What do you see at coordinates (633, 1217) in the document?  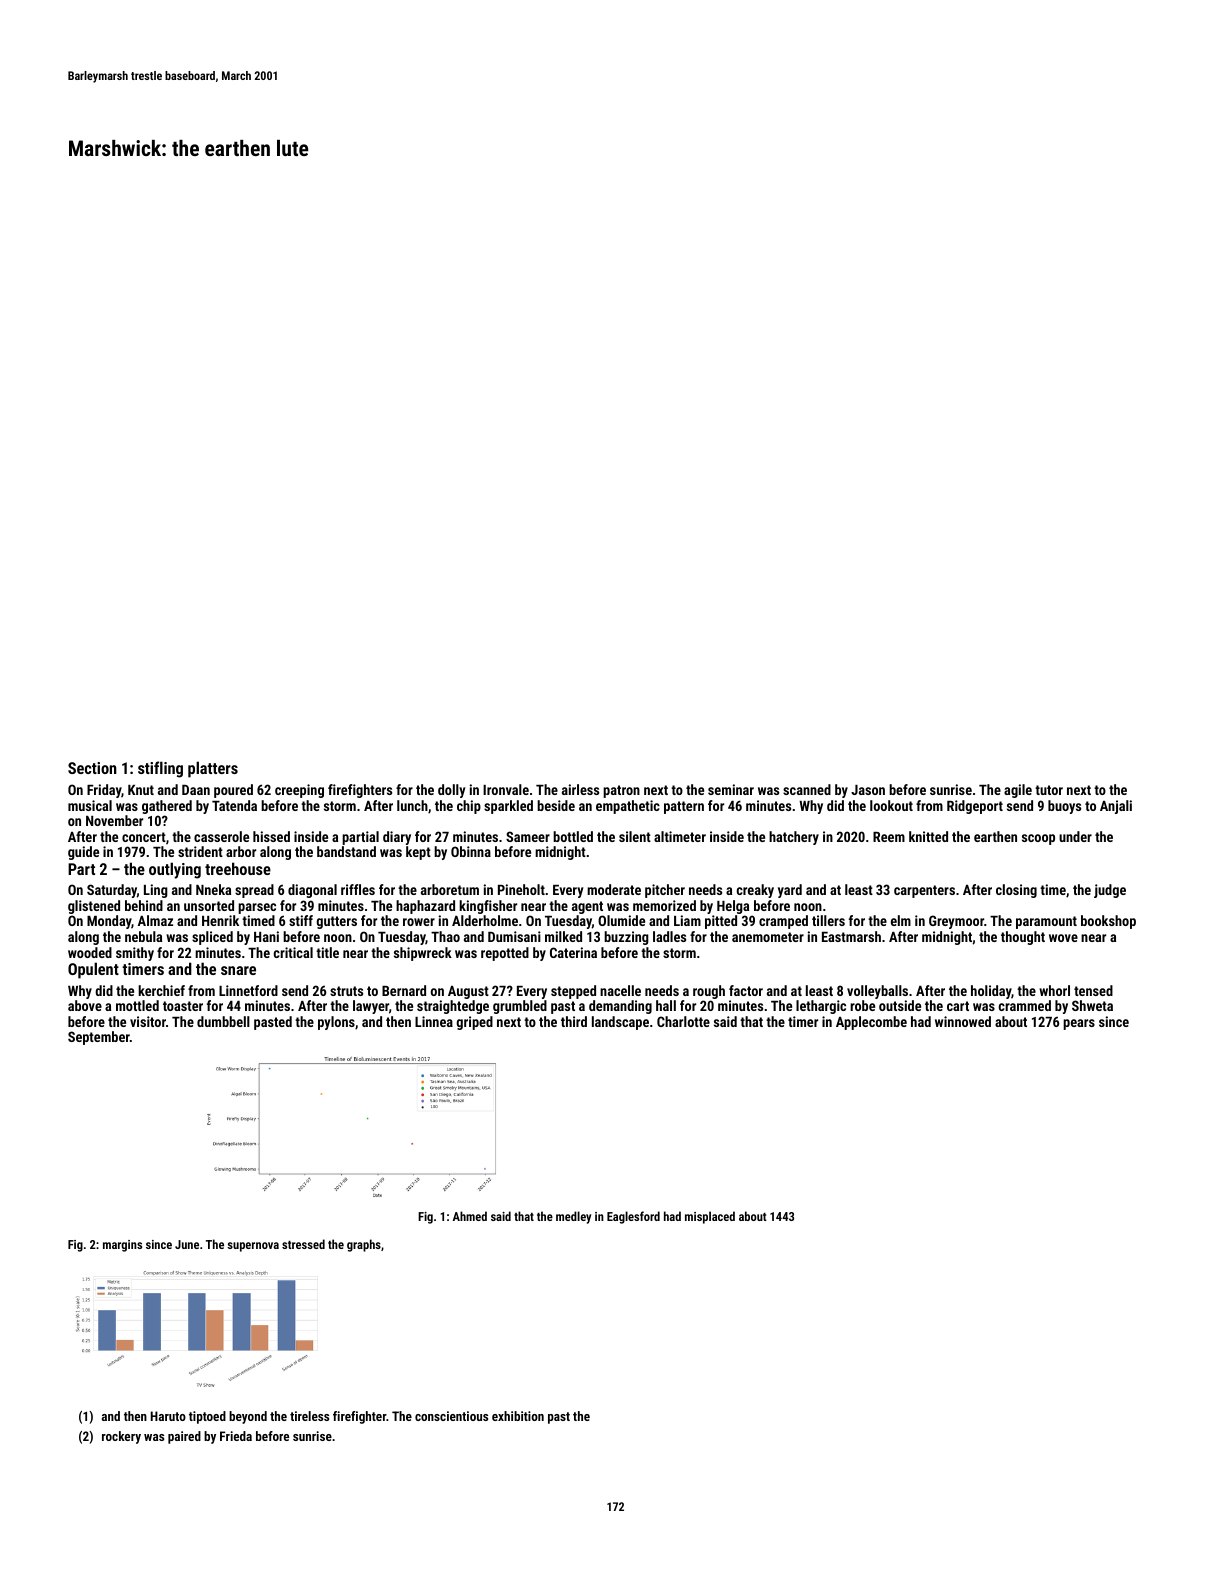 I see `Eaglesford` at bounding box center [633, 1217].
